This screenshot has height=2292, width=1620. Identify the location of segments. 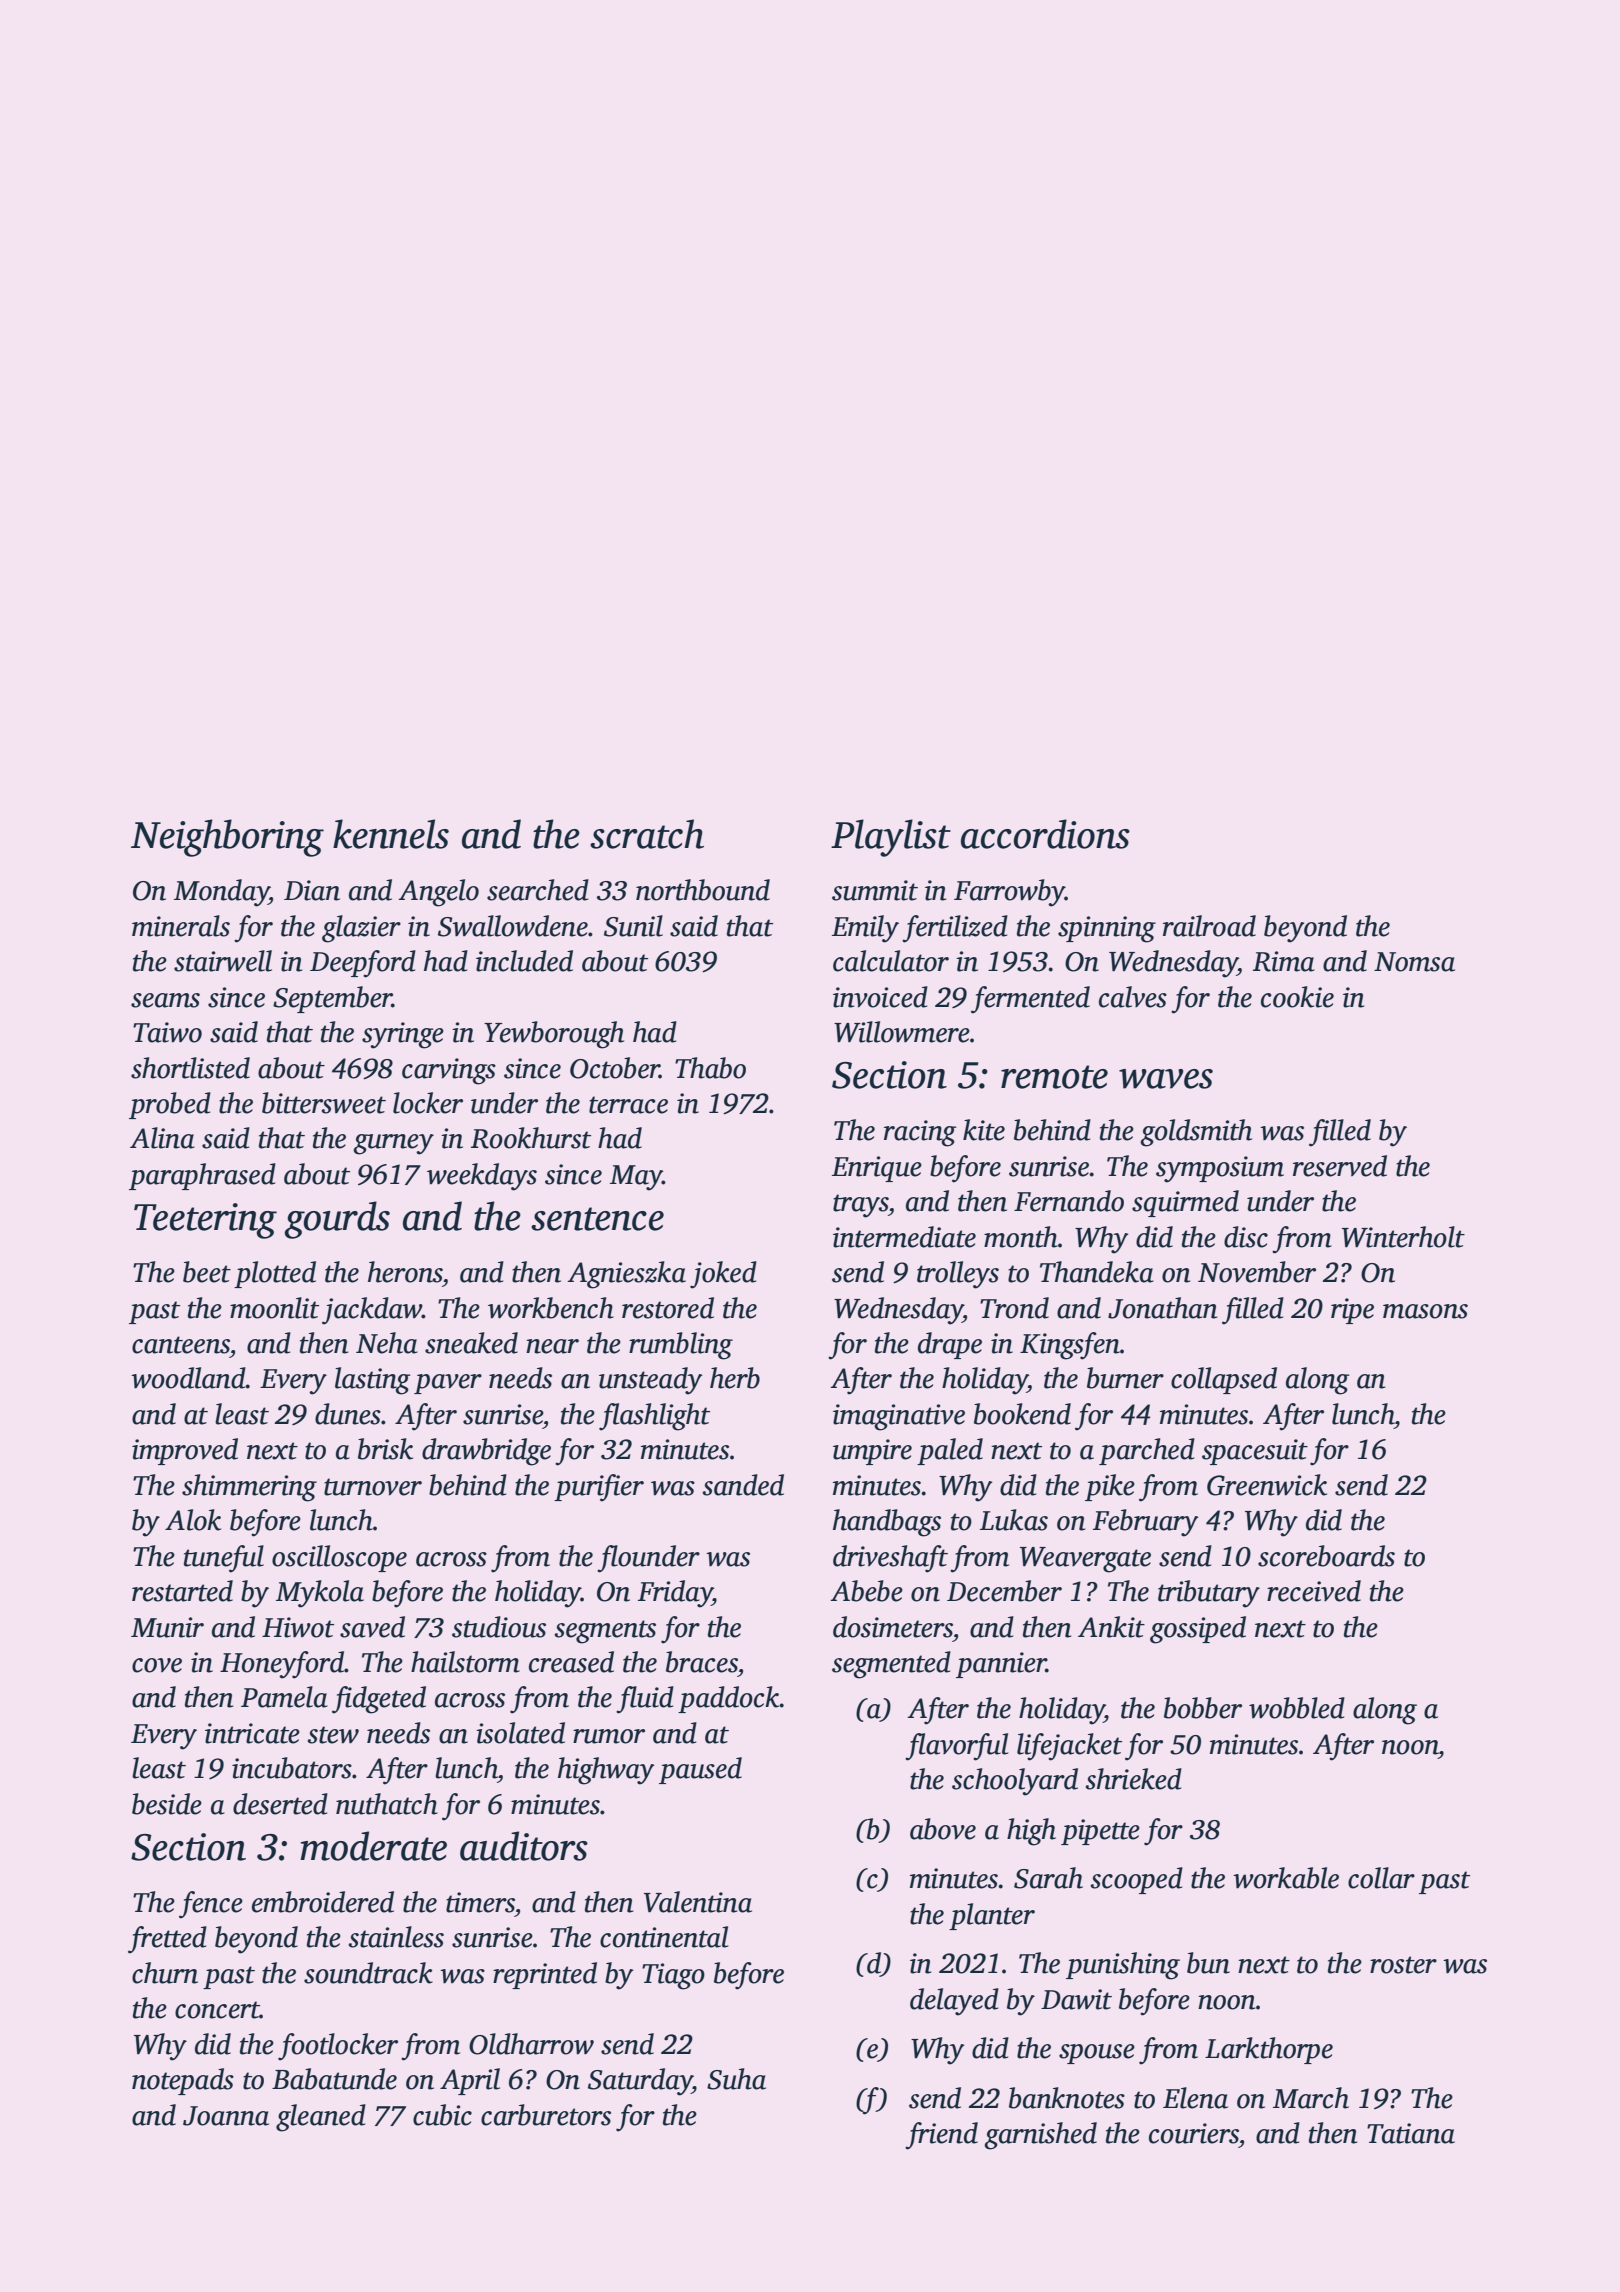
(605, 1632).
